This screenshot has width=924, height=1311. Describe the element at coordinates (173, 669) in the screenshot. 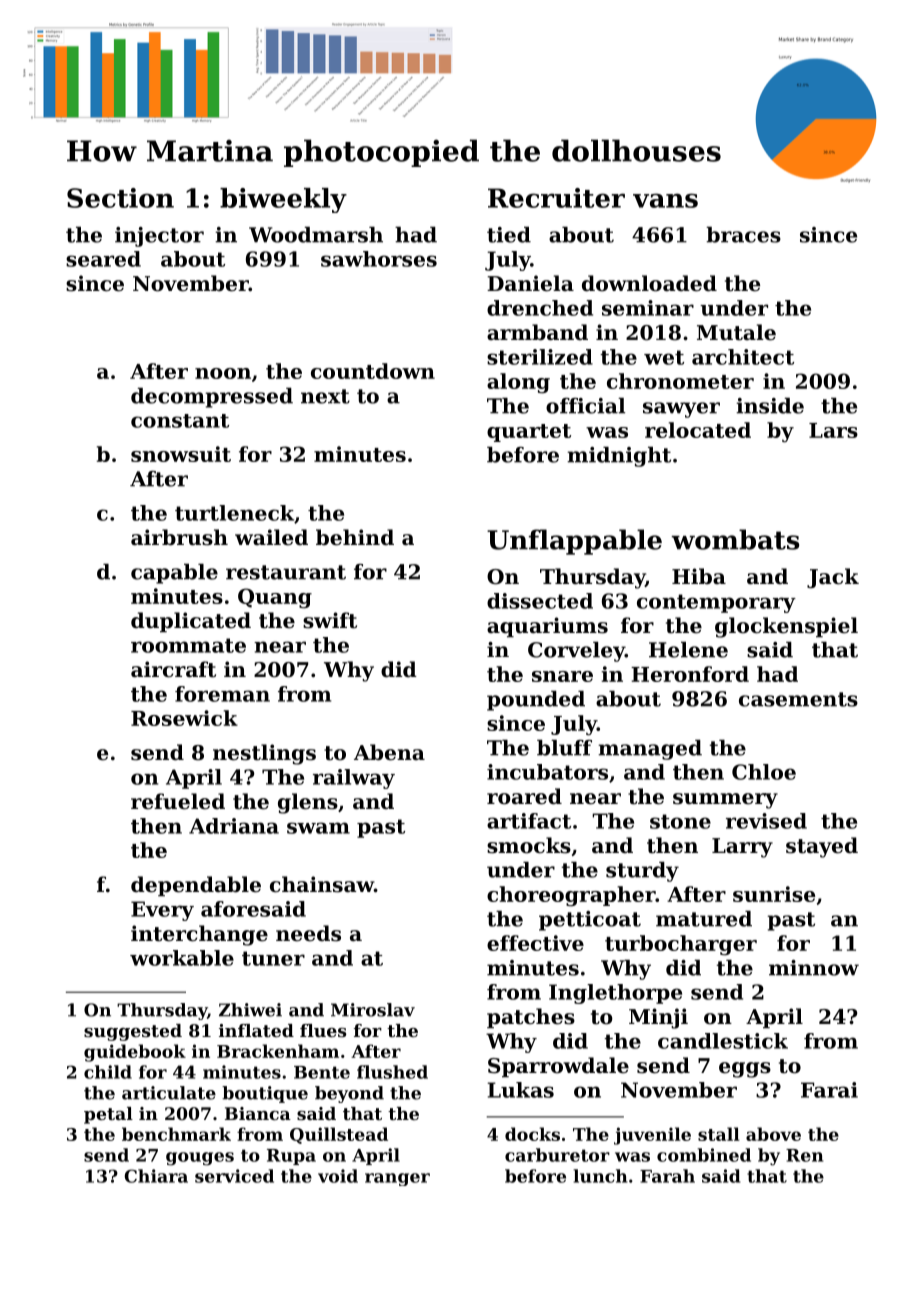

I see `aircraft` at that location.
